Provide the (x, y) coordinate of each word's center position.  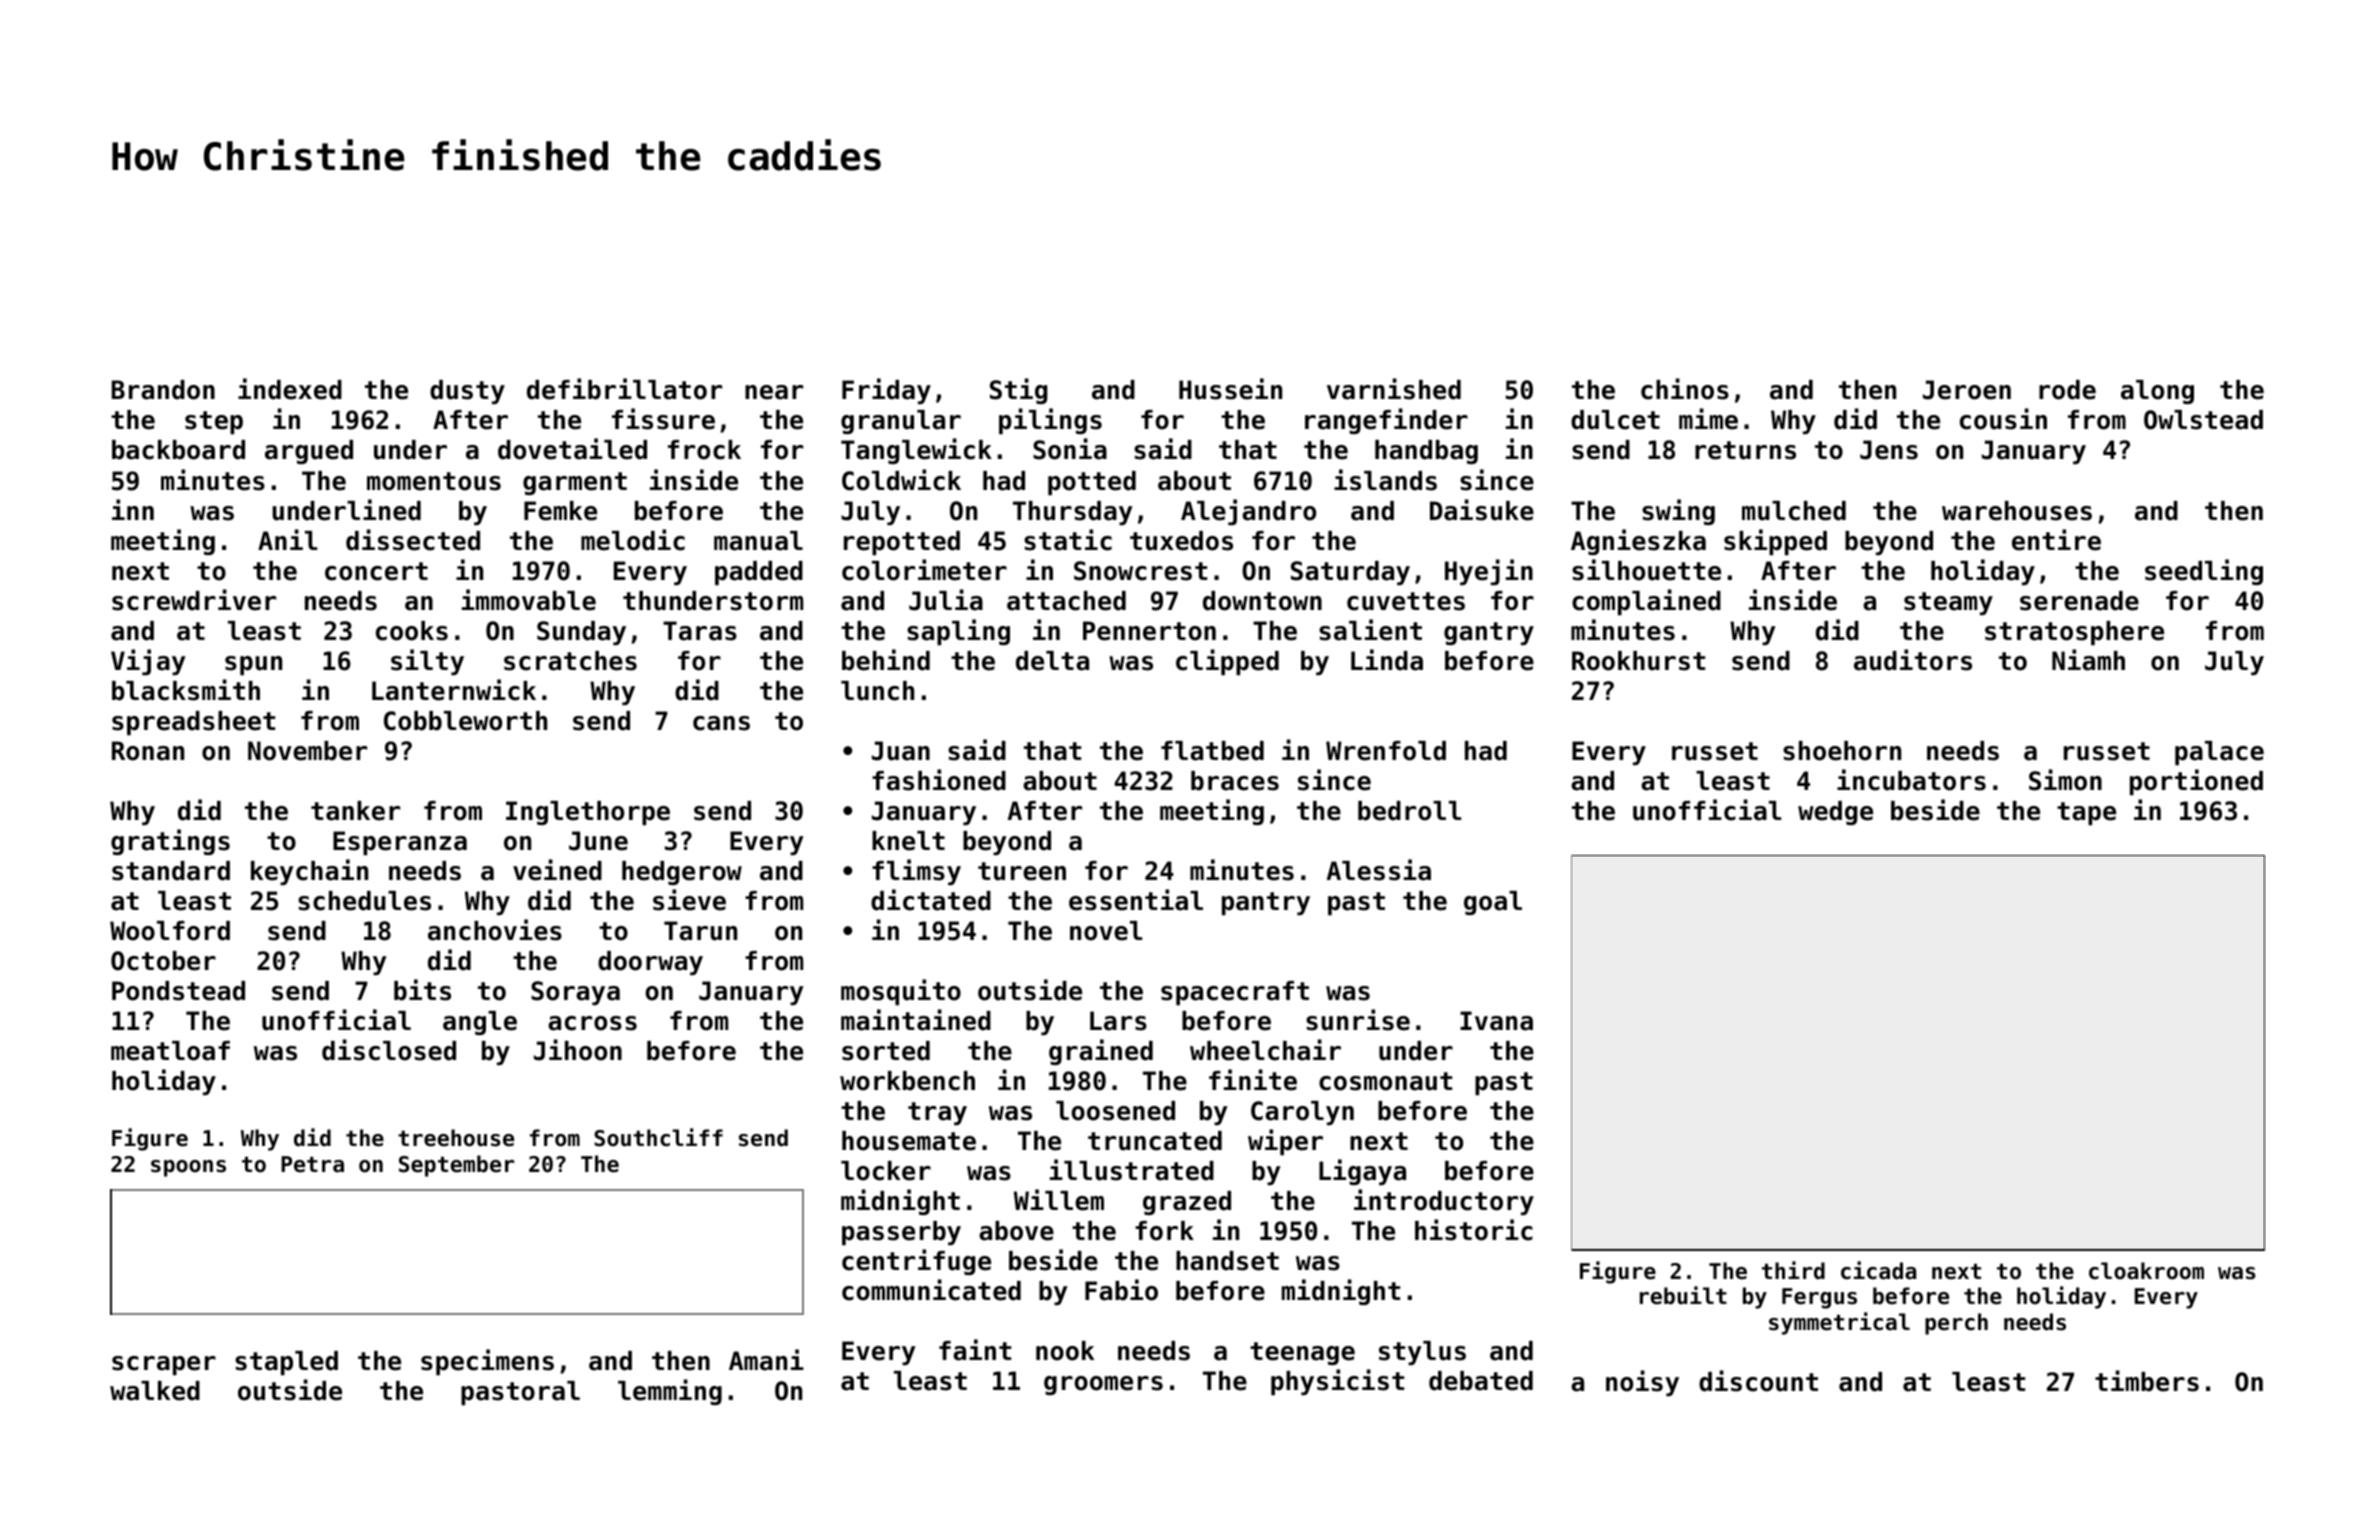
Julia (946, 600)
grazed (1187, 1203)
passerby (901, 1233)
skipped (1775, 542)
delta (1052, 661)
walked (155, 1391)
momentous (434, 481)
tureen (1022, 871)
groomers (1103, 1385)
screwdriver (194, 600)
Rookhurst (1638, 661)
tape (2086, 814)
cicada (1878, 1270)
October (163, 961)
